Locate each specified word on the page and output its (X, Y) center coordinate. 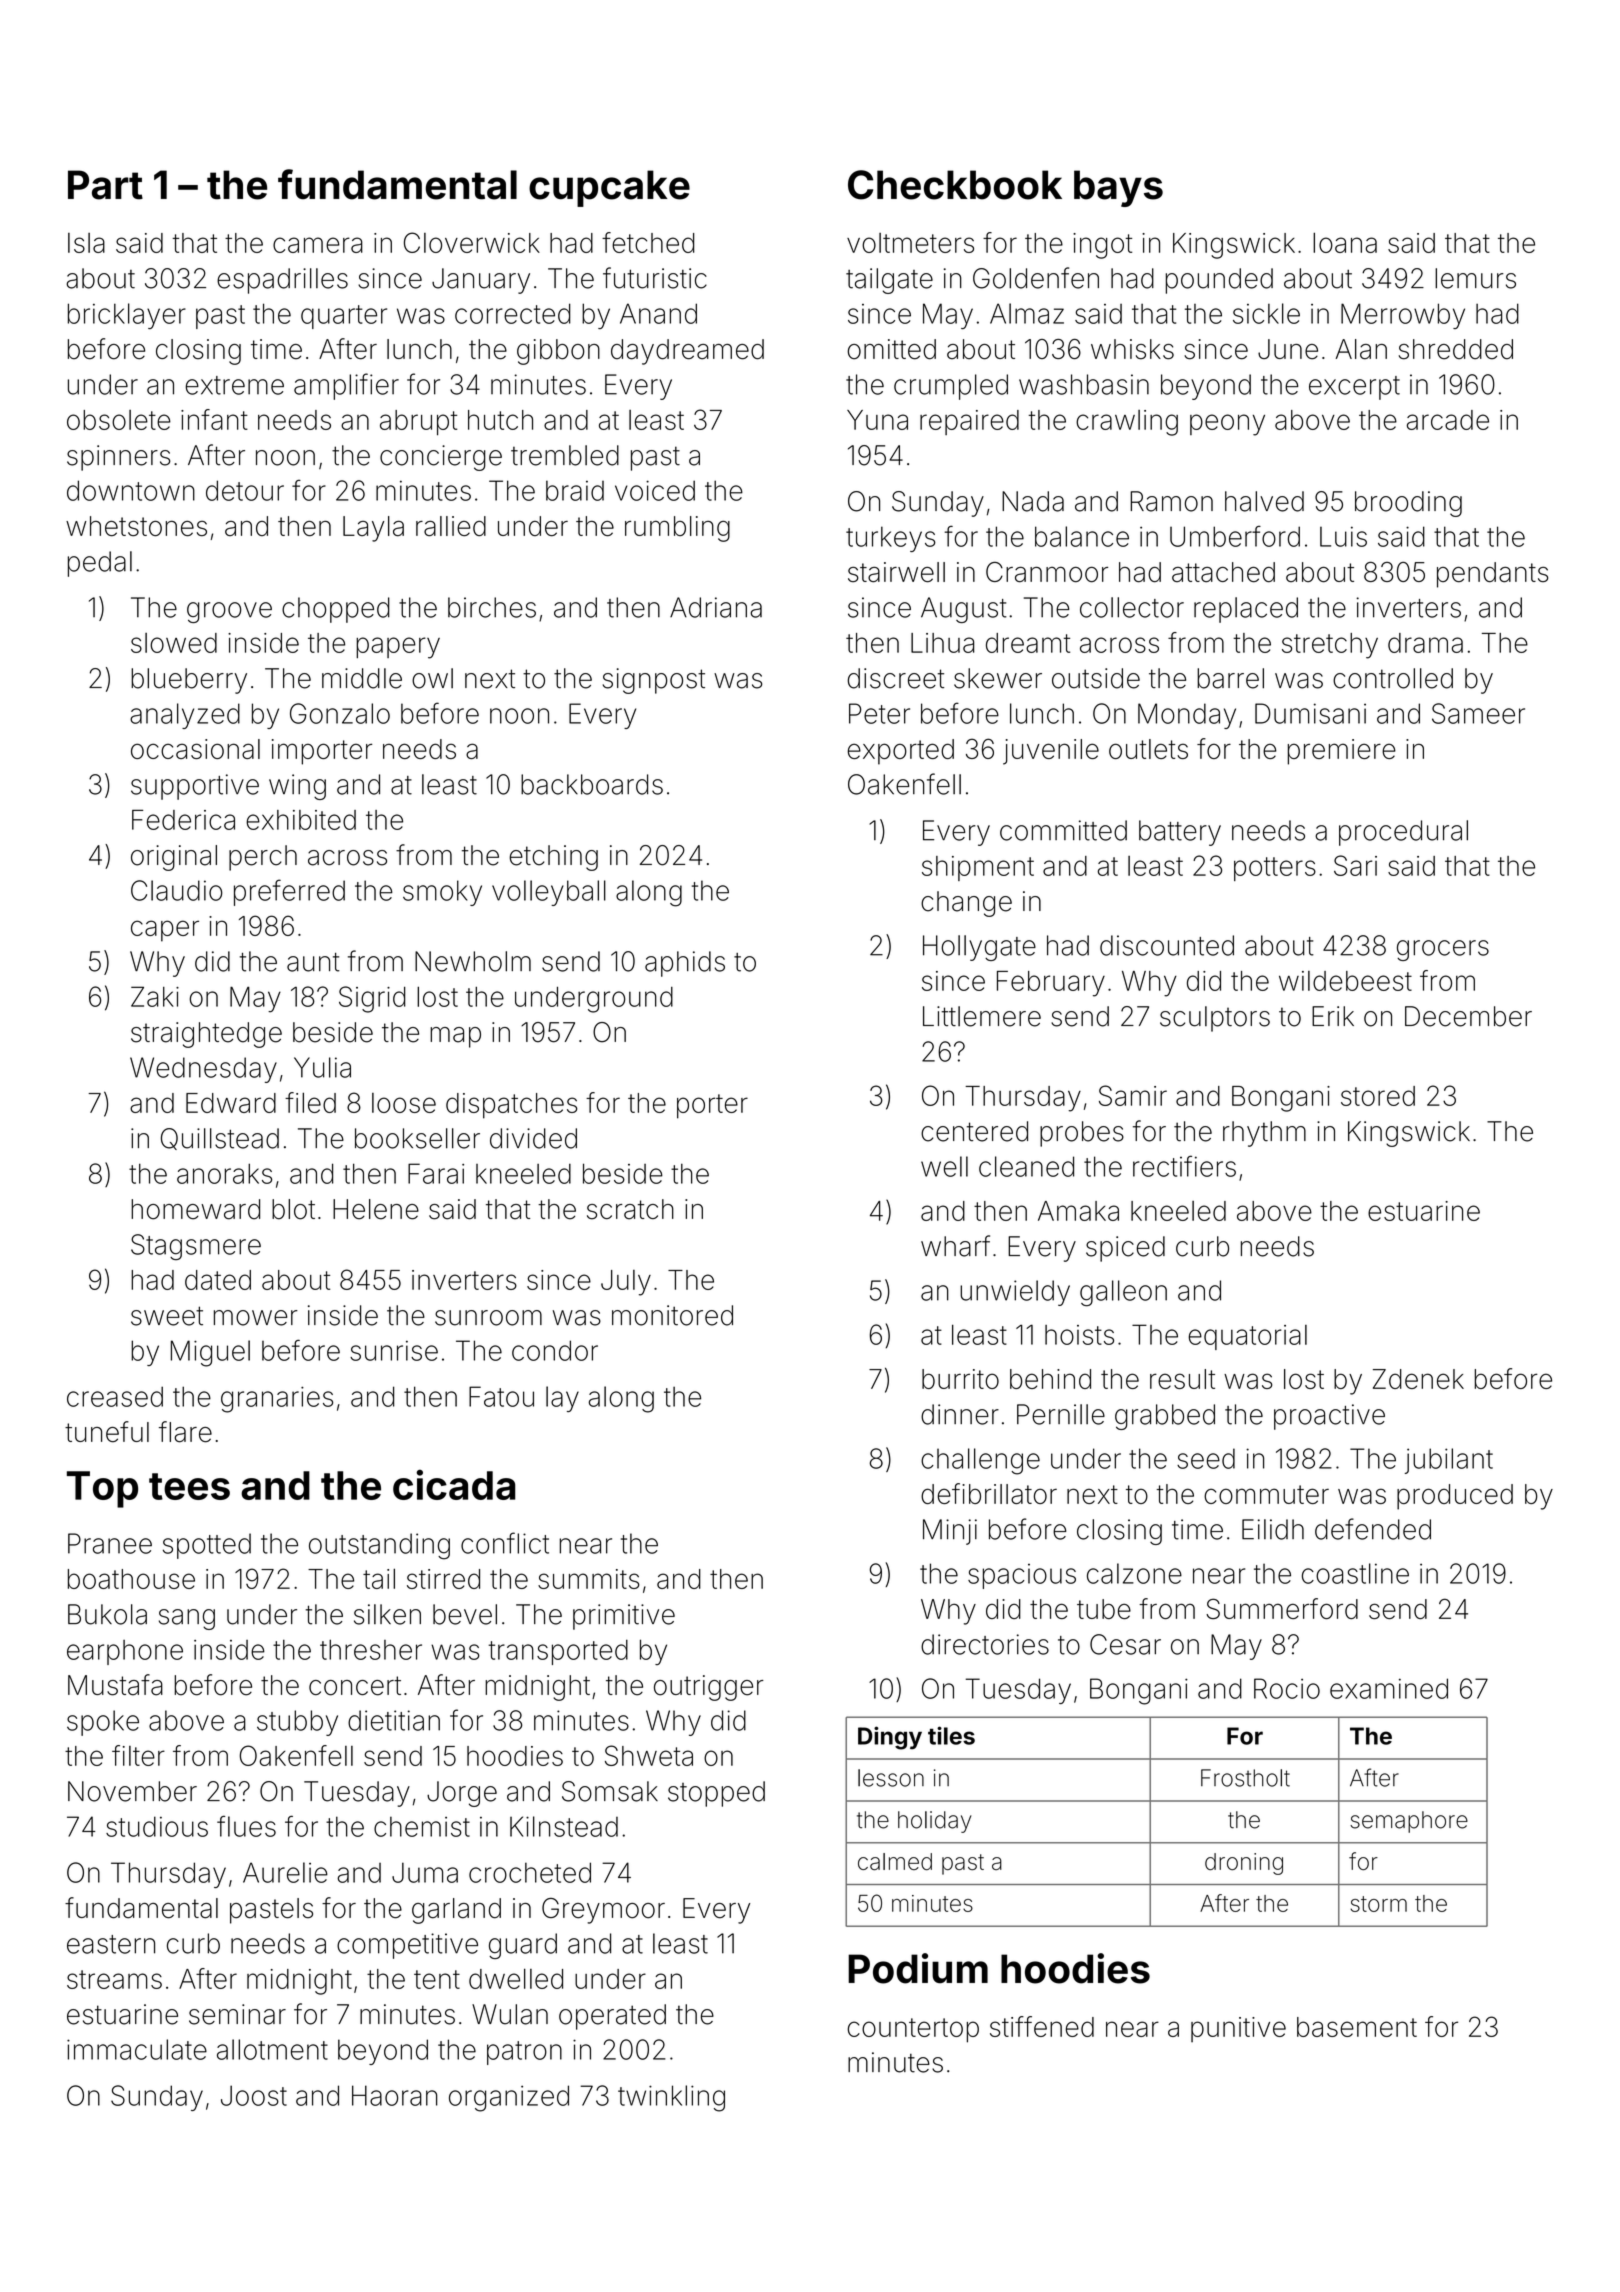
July (626, 1283)
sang (187, 1619)
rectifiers (1184, 1166)
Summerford (1282, 1608)
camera (318, 245)
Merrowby (1403, 316)
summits (588, 1579)
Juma (425, 1872)
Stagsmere (196, 1247)
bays (1118, 188)
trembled (565, 455)
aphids (685, 964)
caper (165, 931)
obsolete (119, 420)
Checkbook (955, 185)
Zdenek (1418, 1379)
